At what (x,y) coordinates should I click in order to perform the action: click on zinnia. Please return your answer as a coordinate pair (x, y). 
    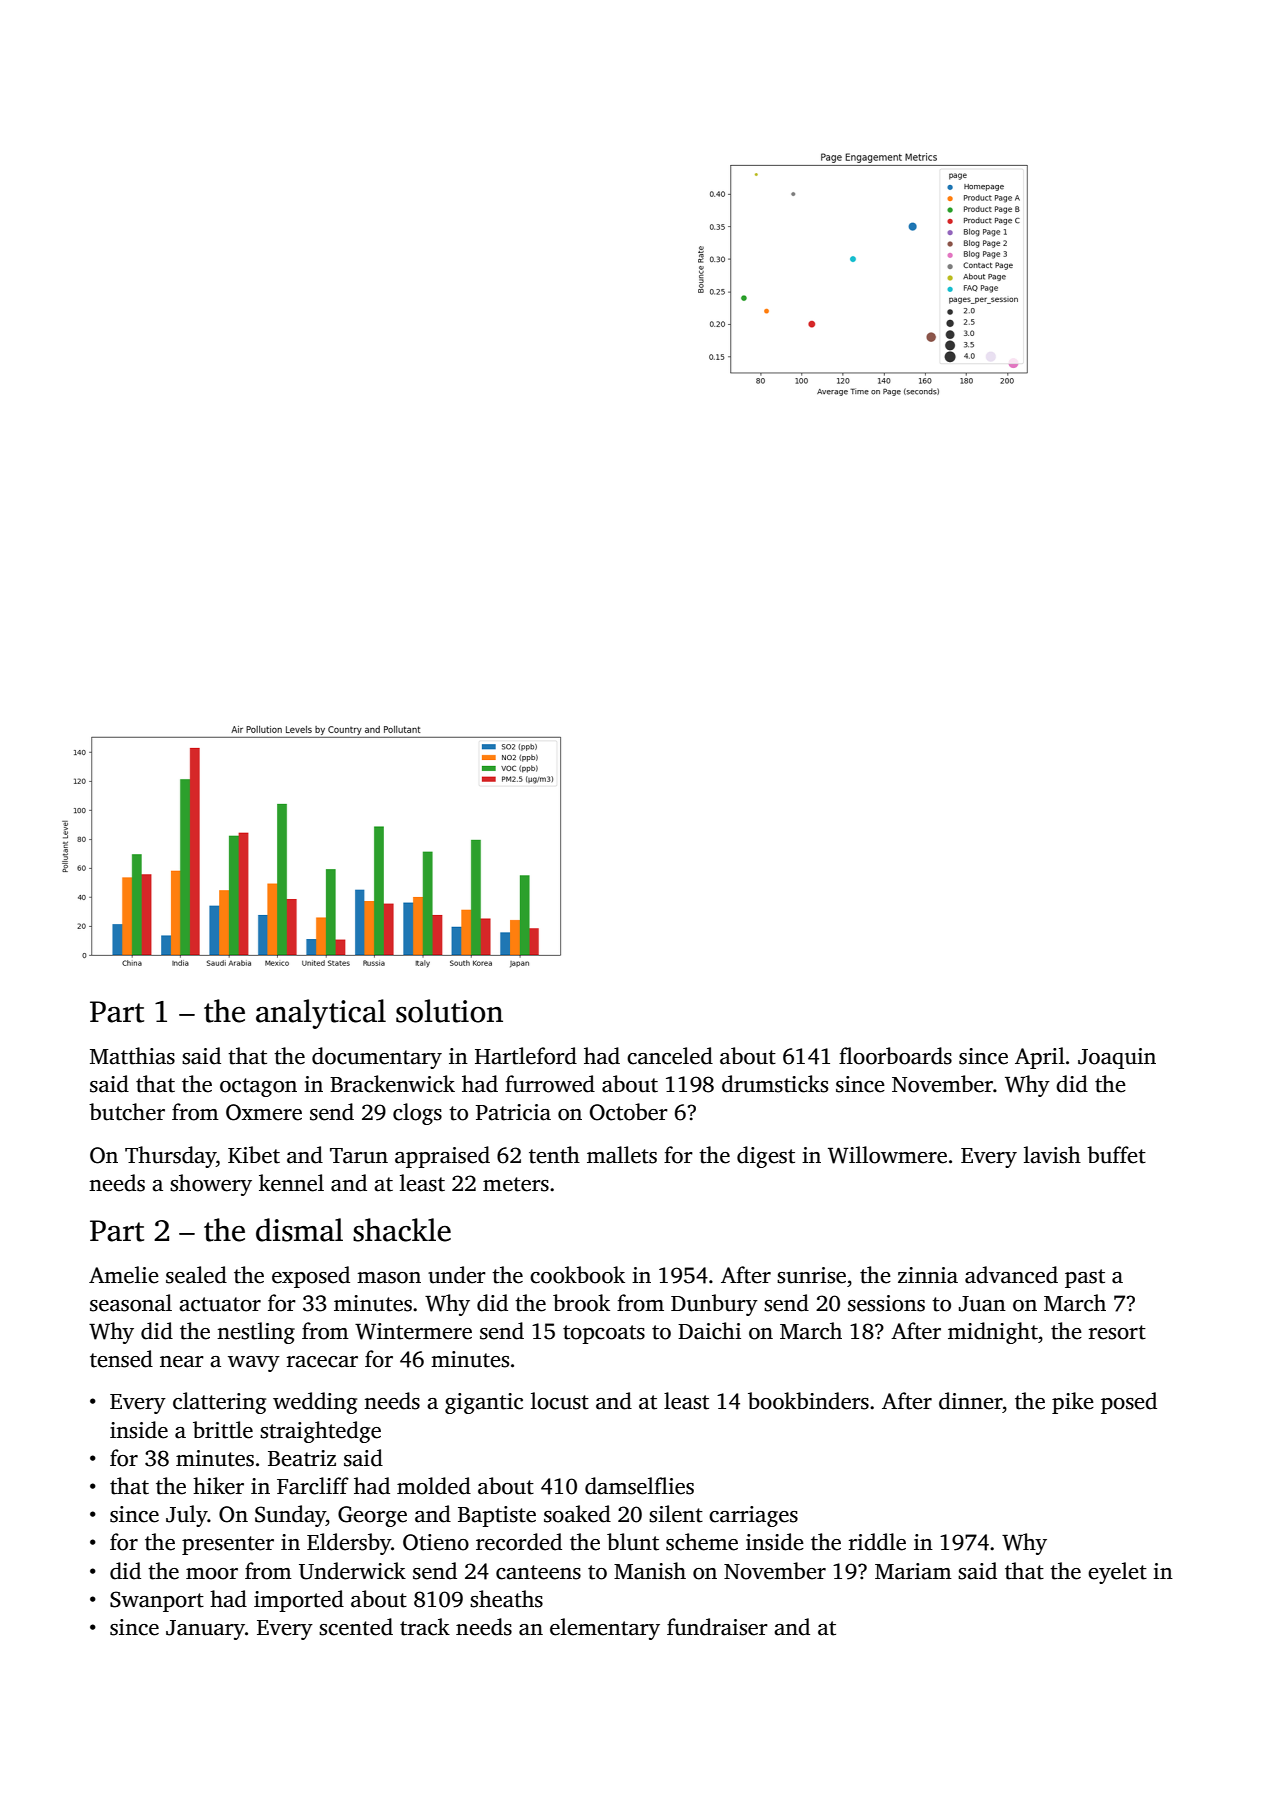
    Looking at the image, I should click on (928, 1275).
